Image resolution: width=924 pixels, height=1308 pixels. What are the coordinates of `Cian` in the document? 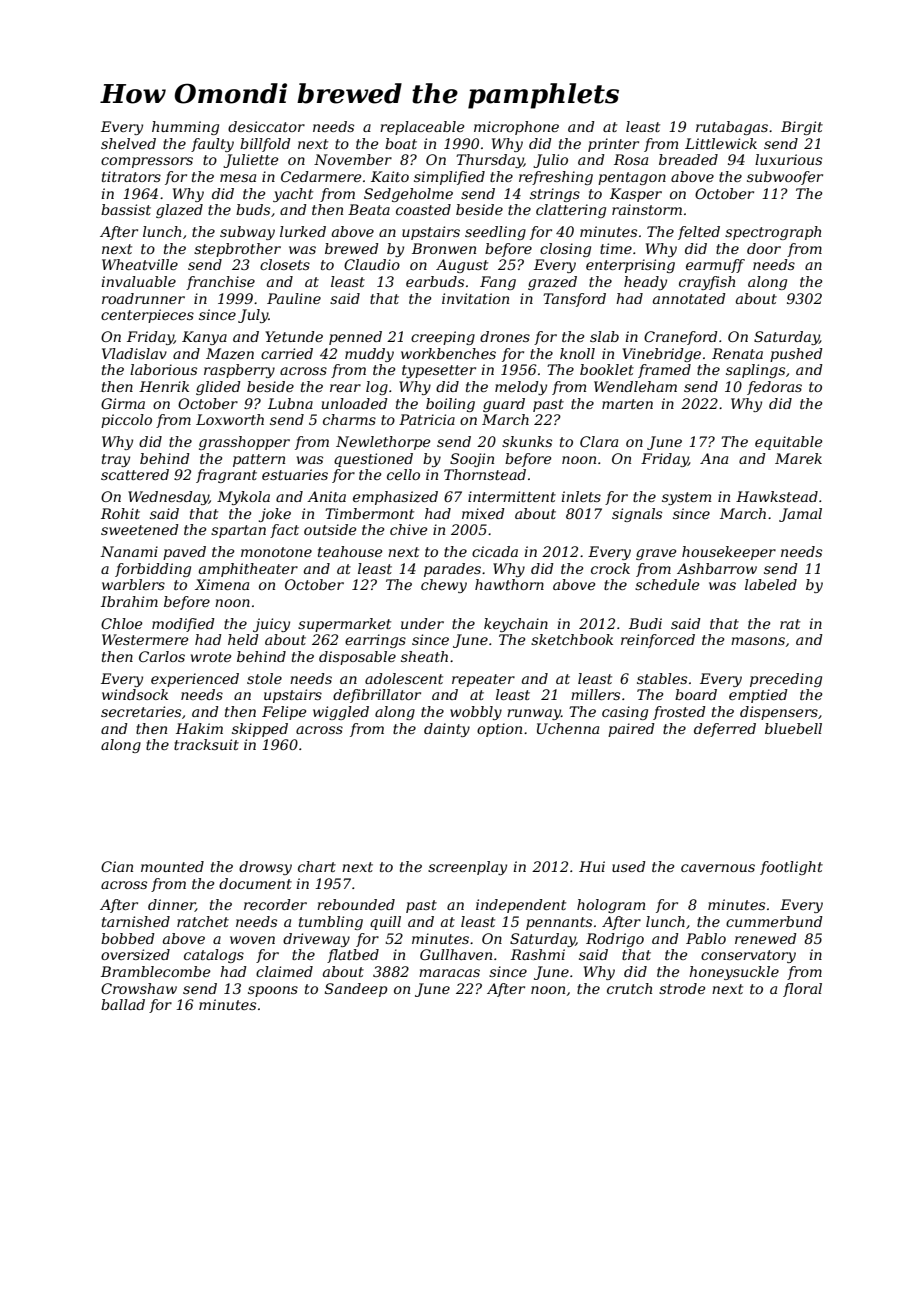 It's located at (117, 866).
